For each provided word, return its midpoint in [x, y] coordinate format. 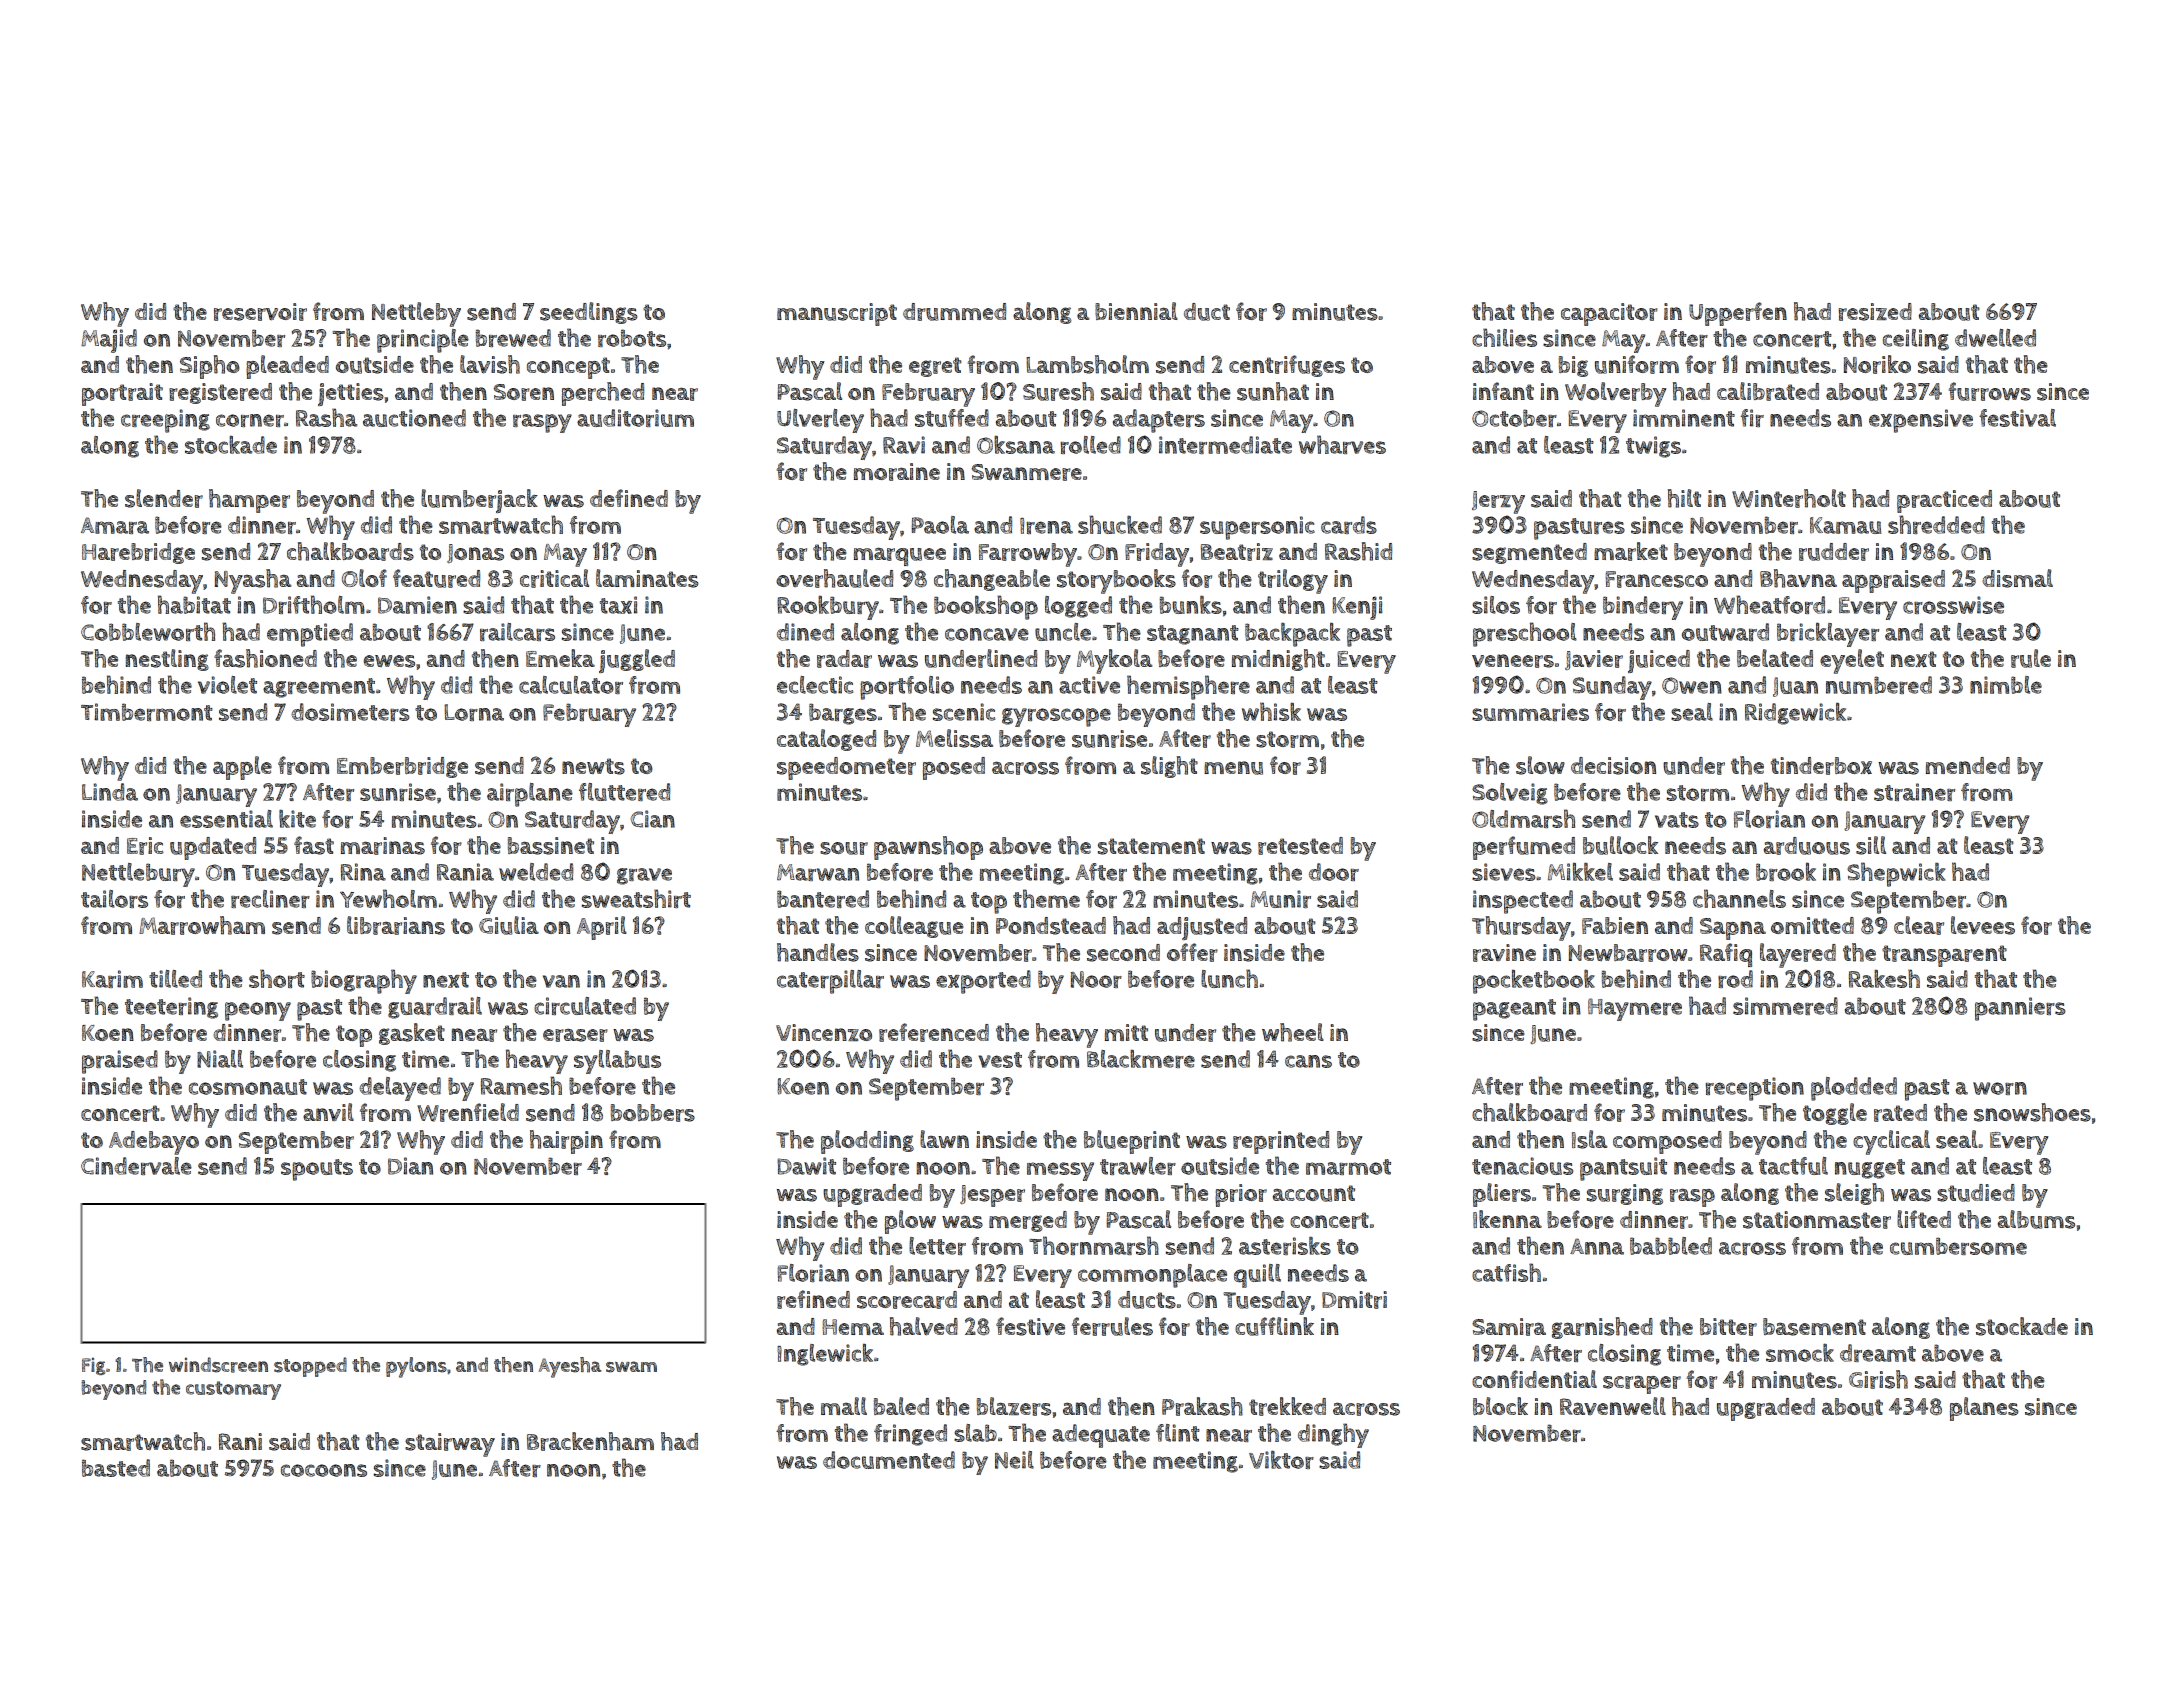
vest [1000, 1060]
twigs [1653, 447]
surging [1625, 1194]
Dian [410, 1166]
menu [1233, 768]
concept [568, 368]
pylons [416, 1367]
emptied [310, 635]
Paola [940, 525]
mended [1968, 765]
